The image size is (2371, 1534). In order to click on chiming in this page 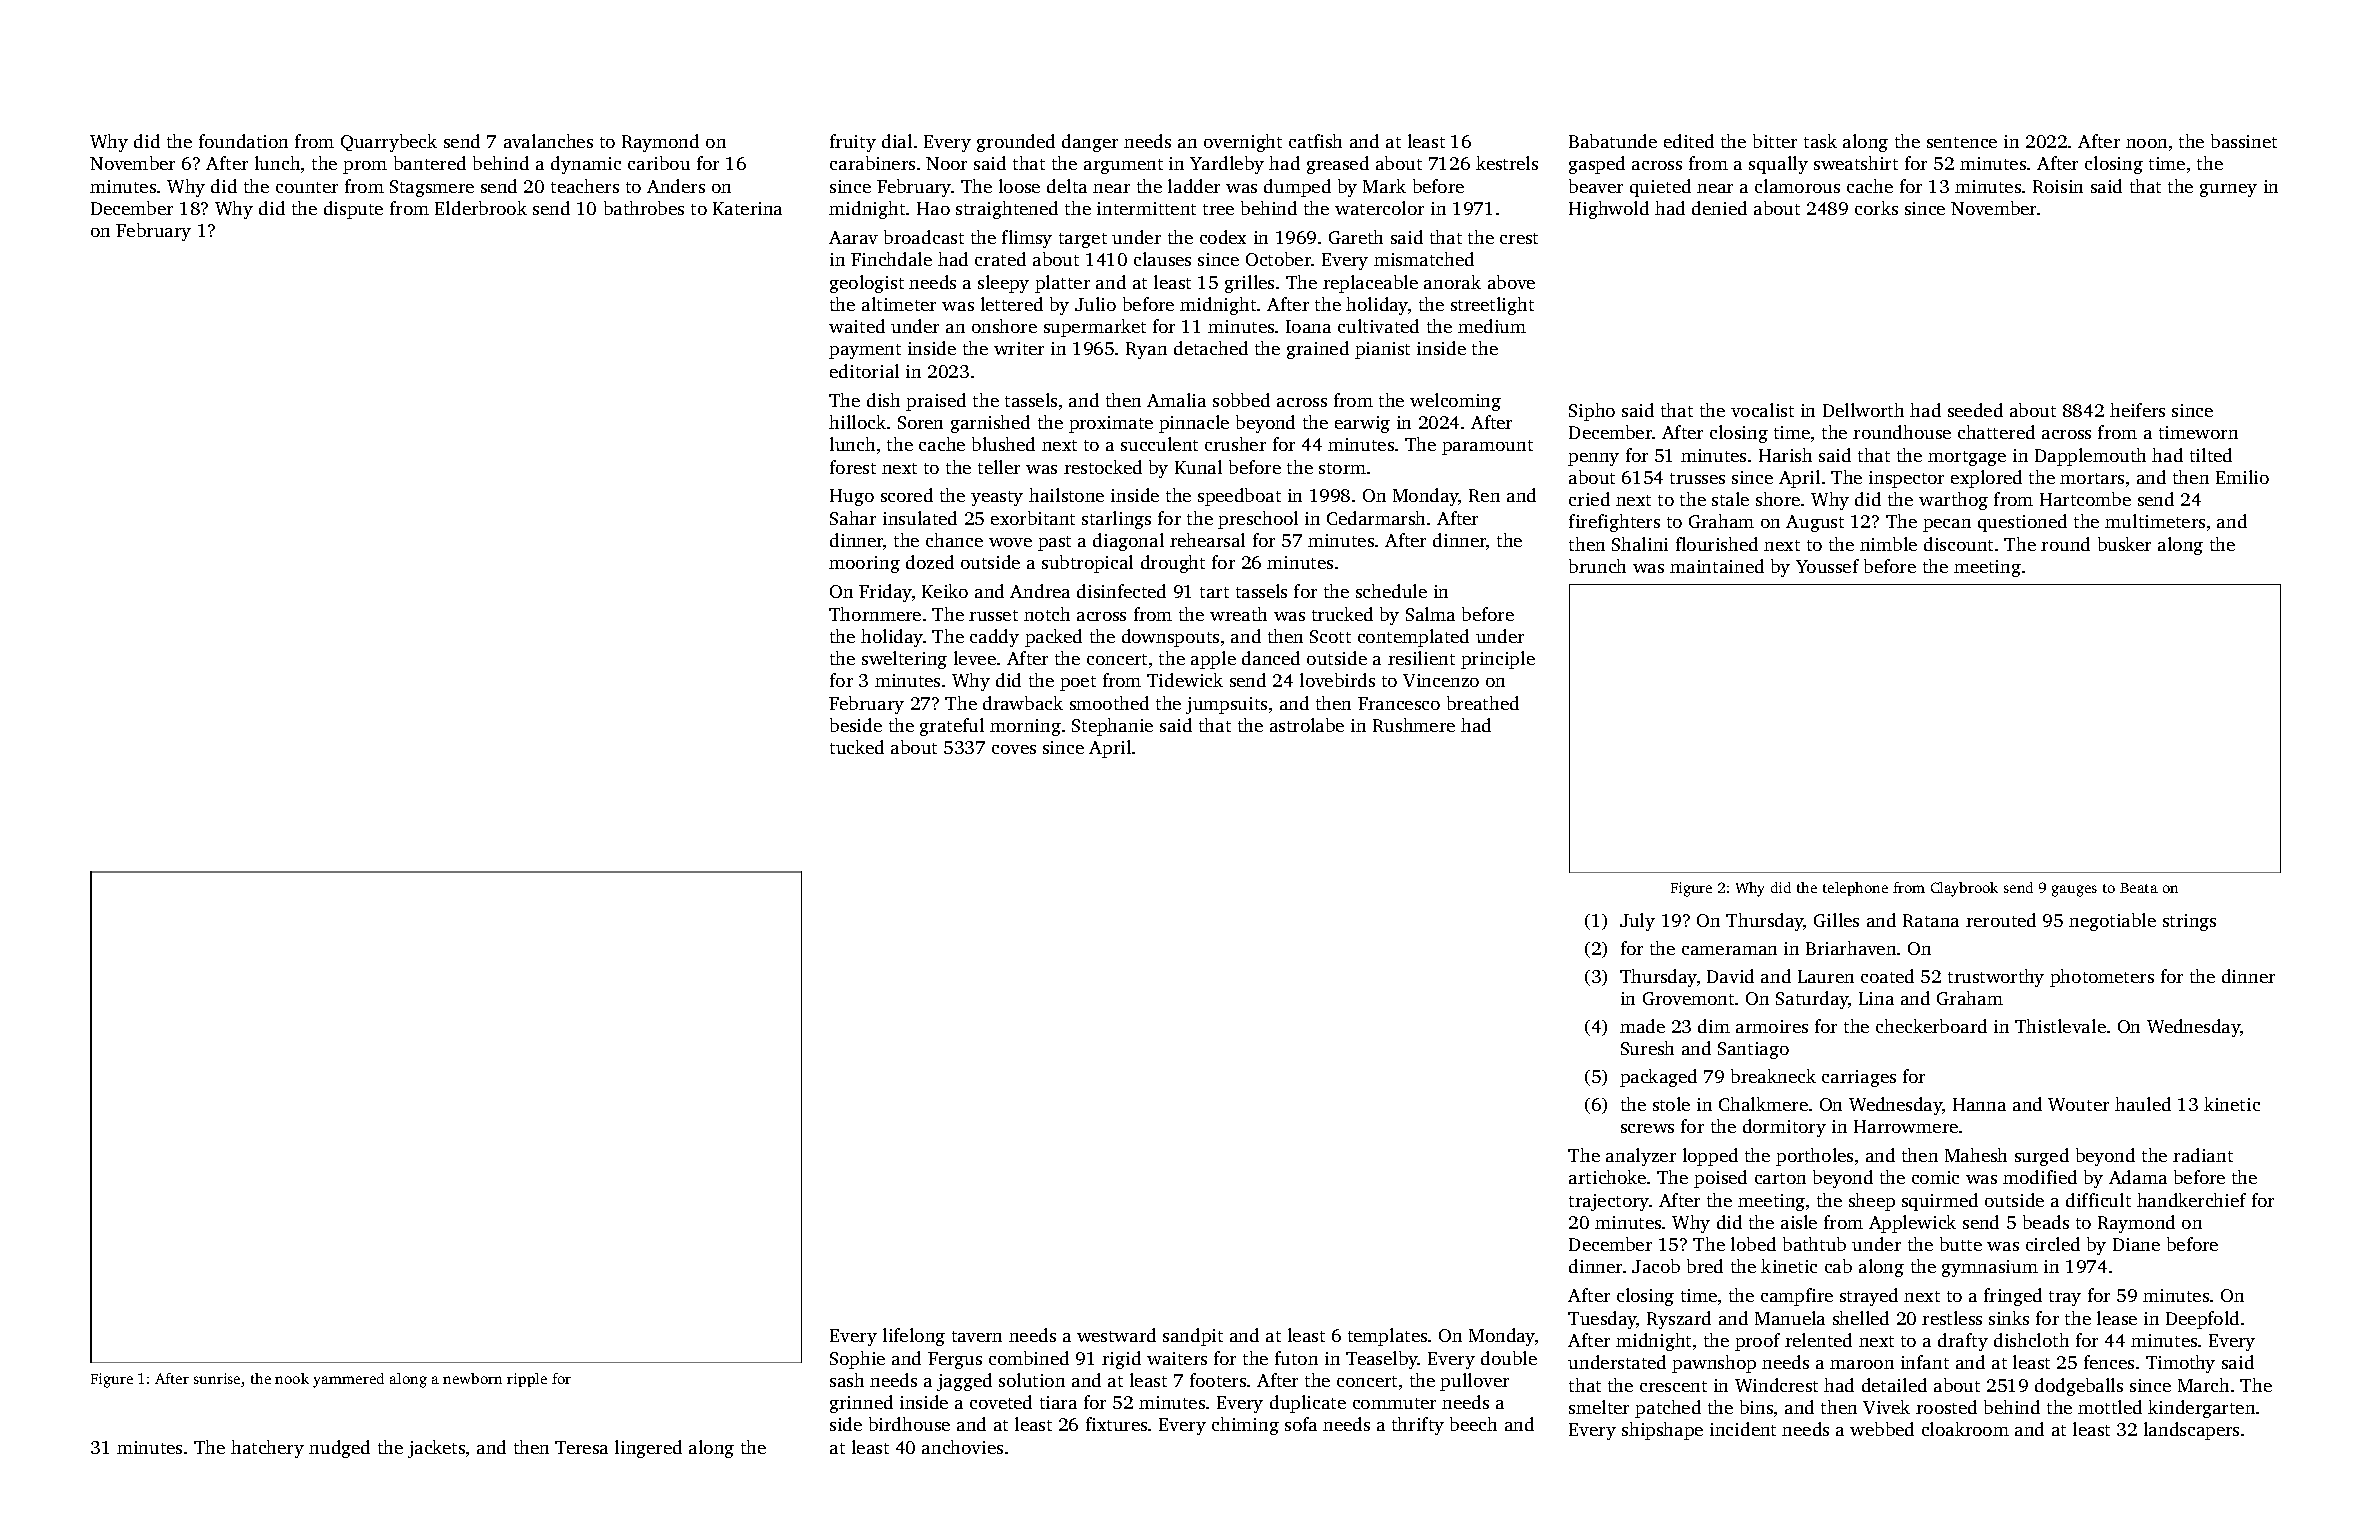, I will do `click(1245, 1426)`.
